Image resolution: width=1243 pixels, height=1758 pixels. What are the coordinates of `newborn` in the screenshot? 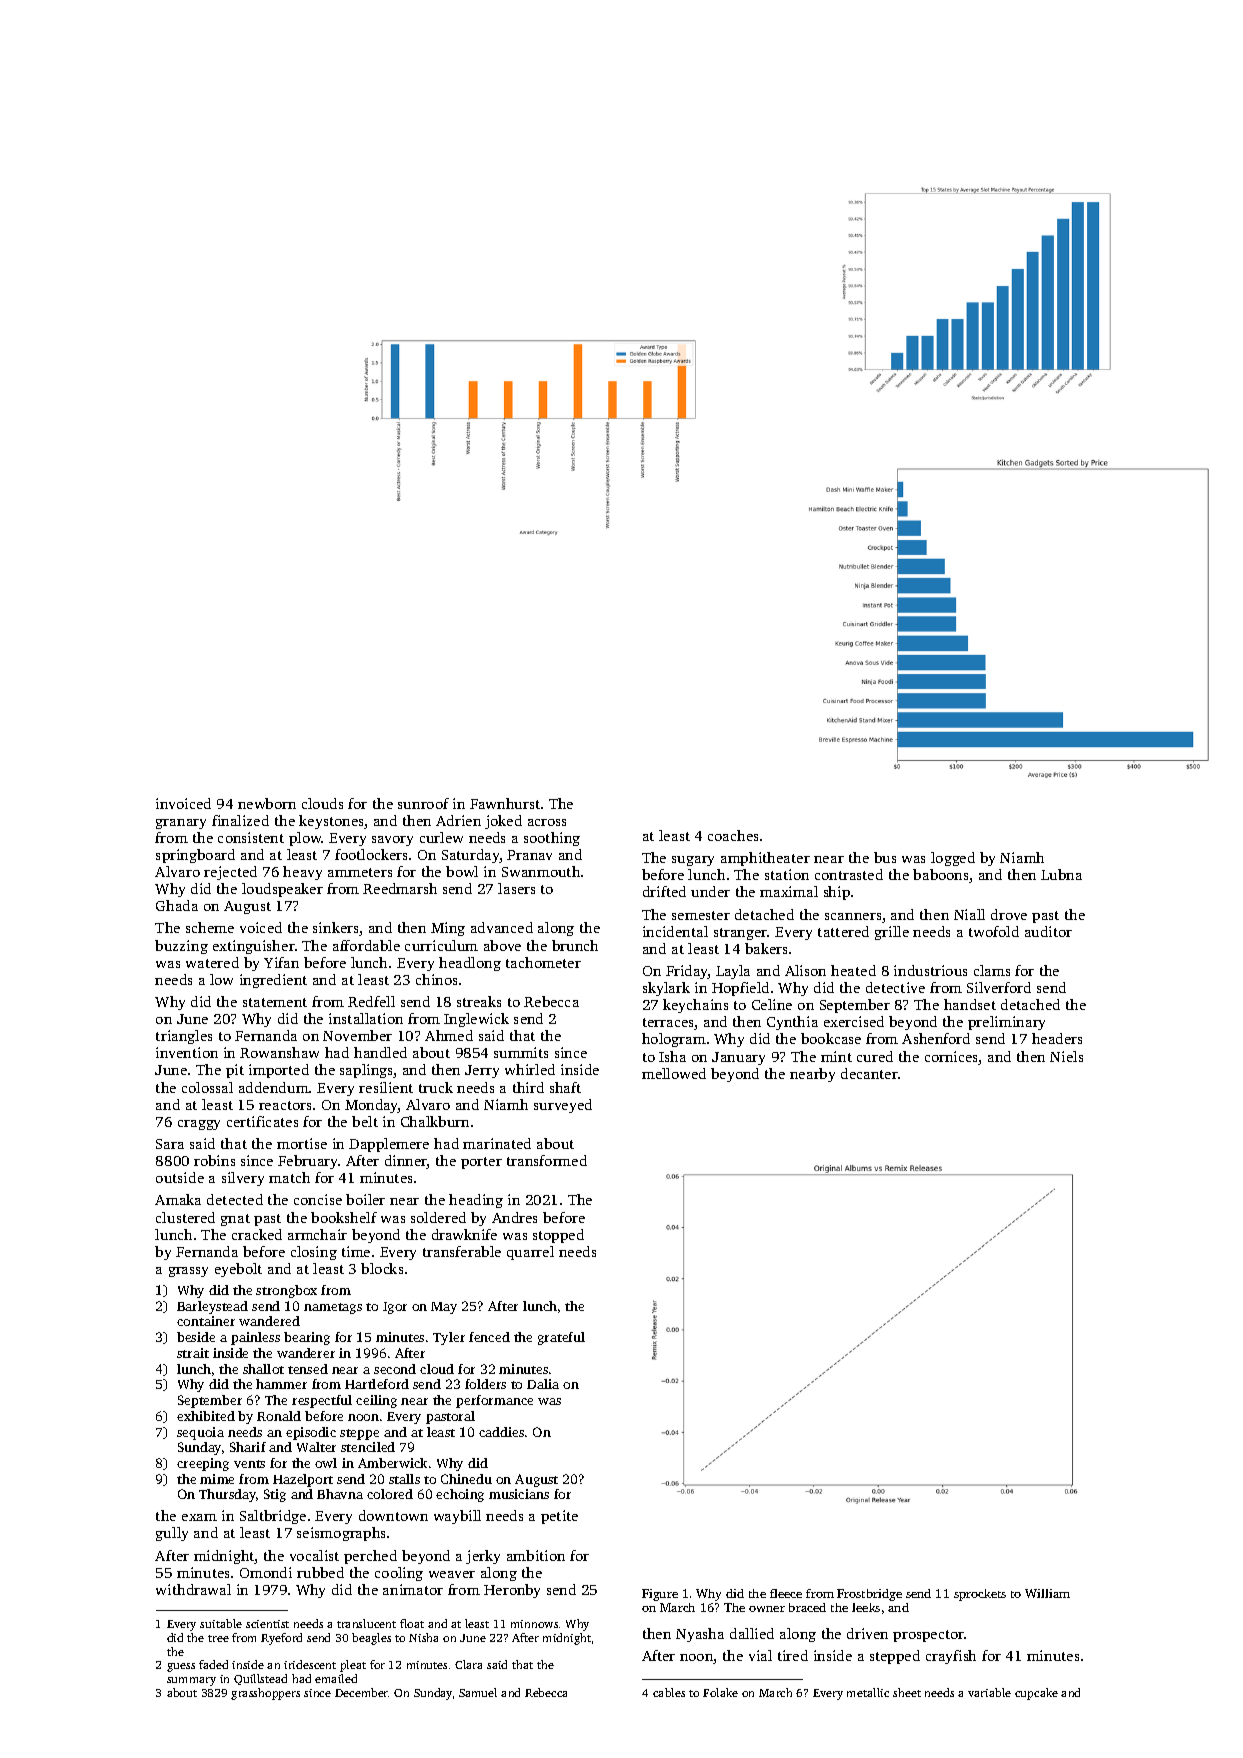 It's located at (267, 803).
